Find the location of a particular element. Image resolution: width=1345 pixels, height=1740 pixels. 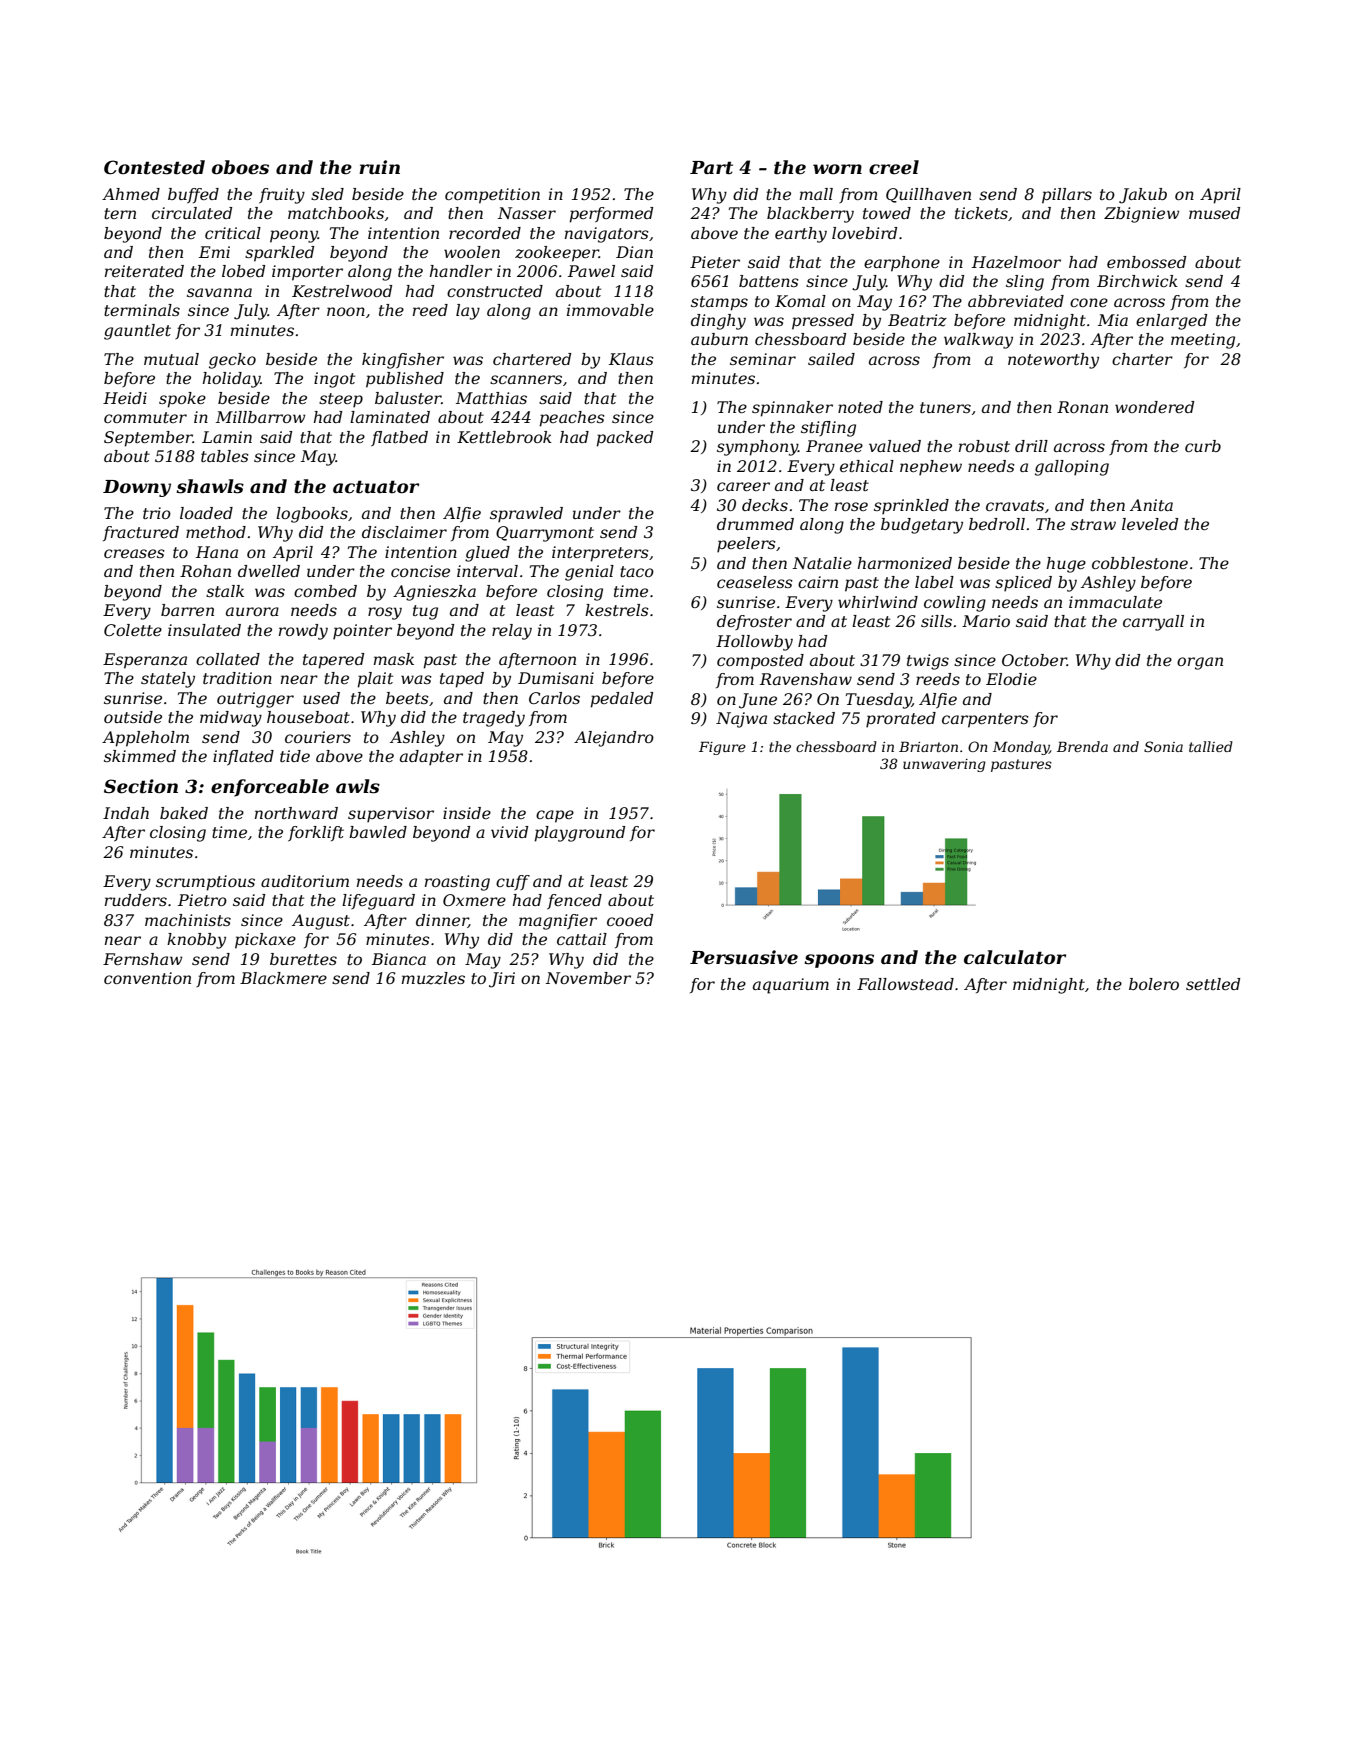

creel is located at coordinates (894, 167).
